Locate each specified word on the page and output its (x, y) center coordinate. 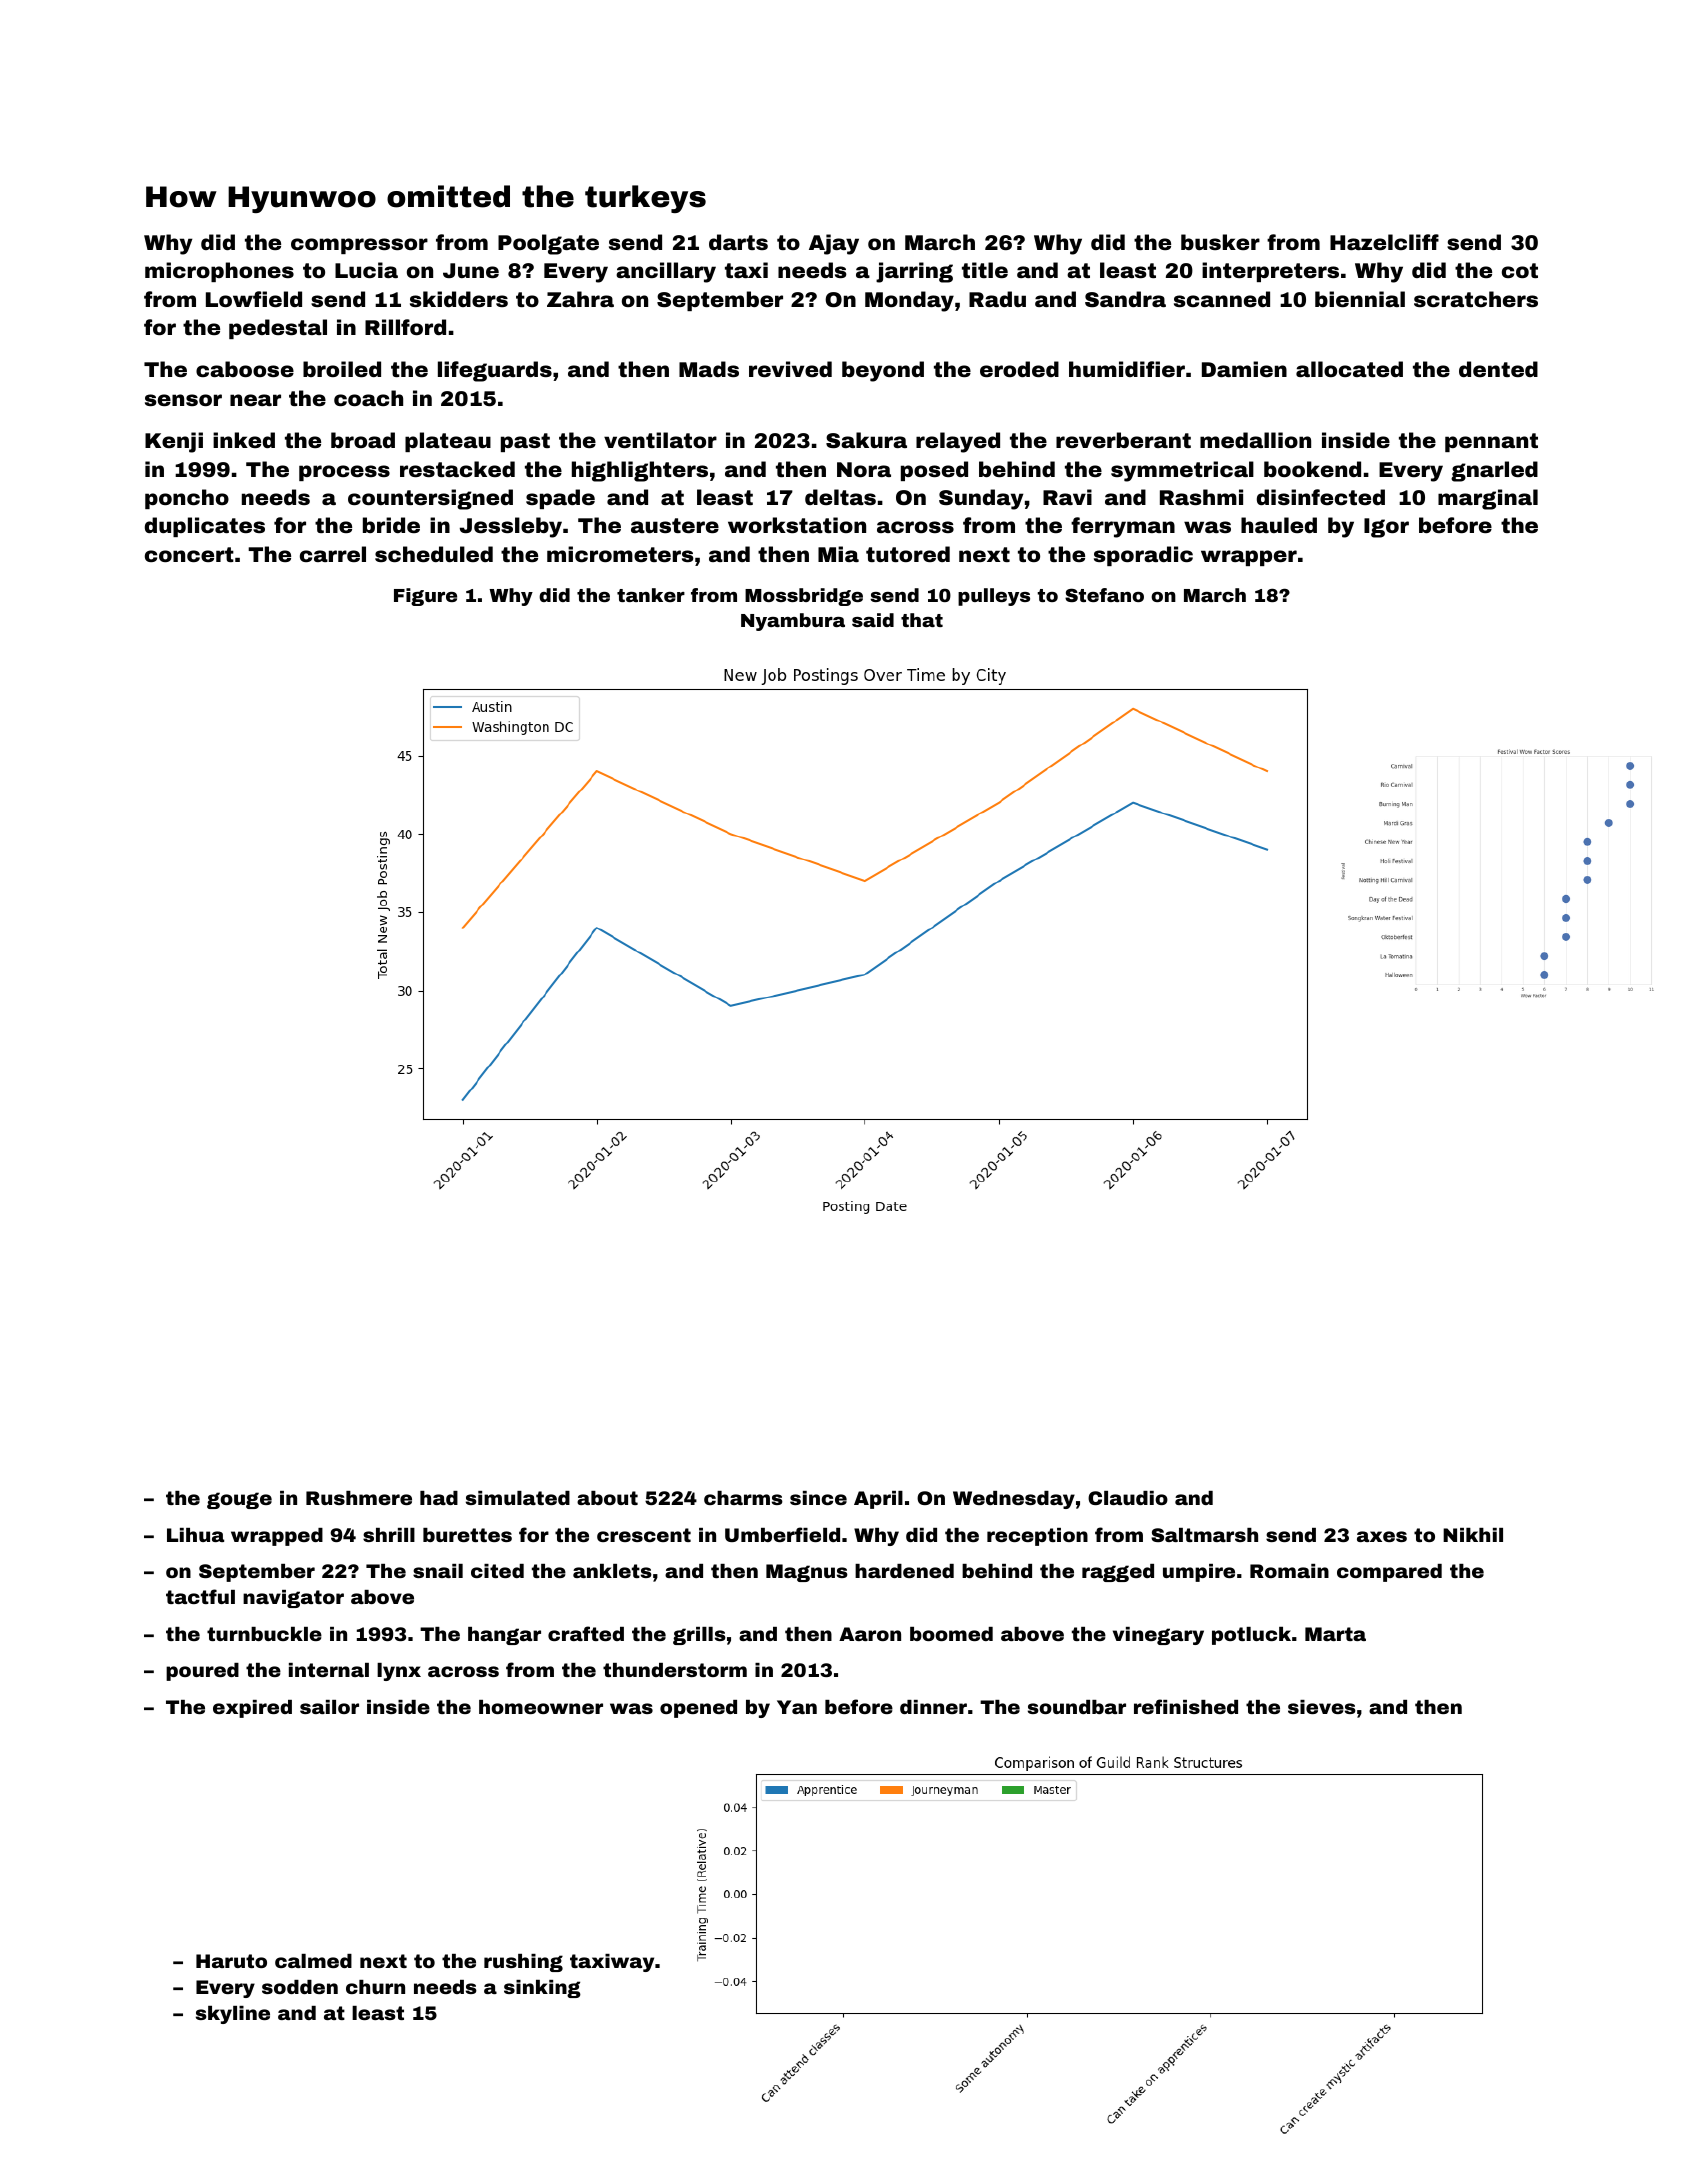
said (873, 620)
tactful (200, 1596)
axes (1382, 1536)
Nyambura (793, 622)
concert (189, 554)
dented (1498, 369)
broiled (342, 369)
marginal (1488, 499)
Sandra (1125, 299)
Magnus (807, 1573)
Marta (1335, 1634)
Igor (1386, 528)
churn (375, 1987)
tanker (651, 595)
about (607, 1498)
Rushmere (359, 1498)
